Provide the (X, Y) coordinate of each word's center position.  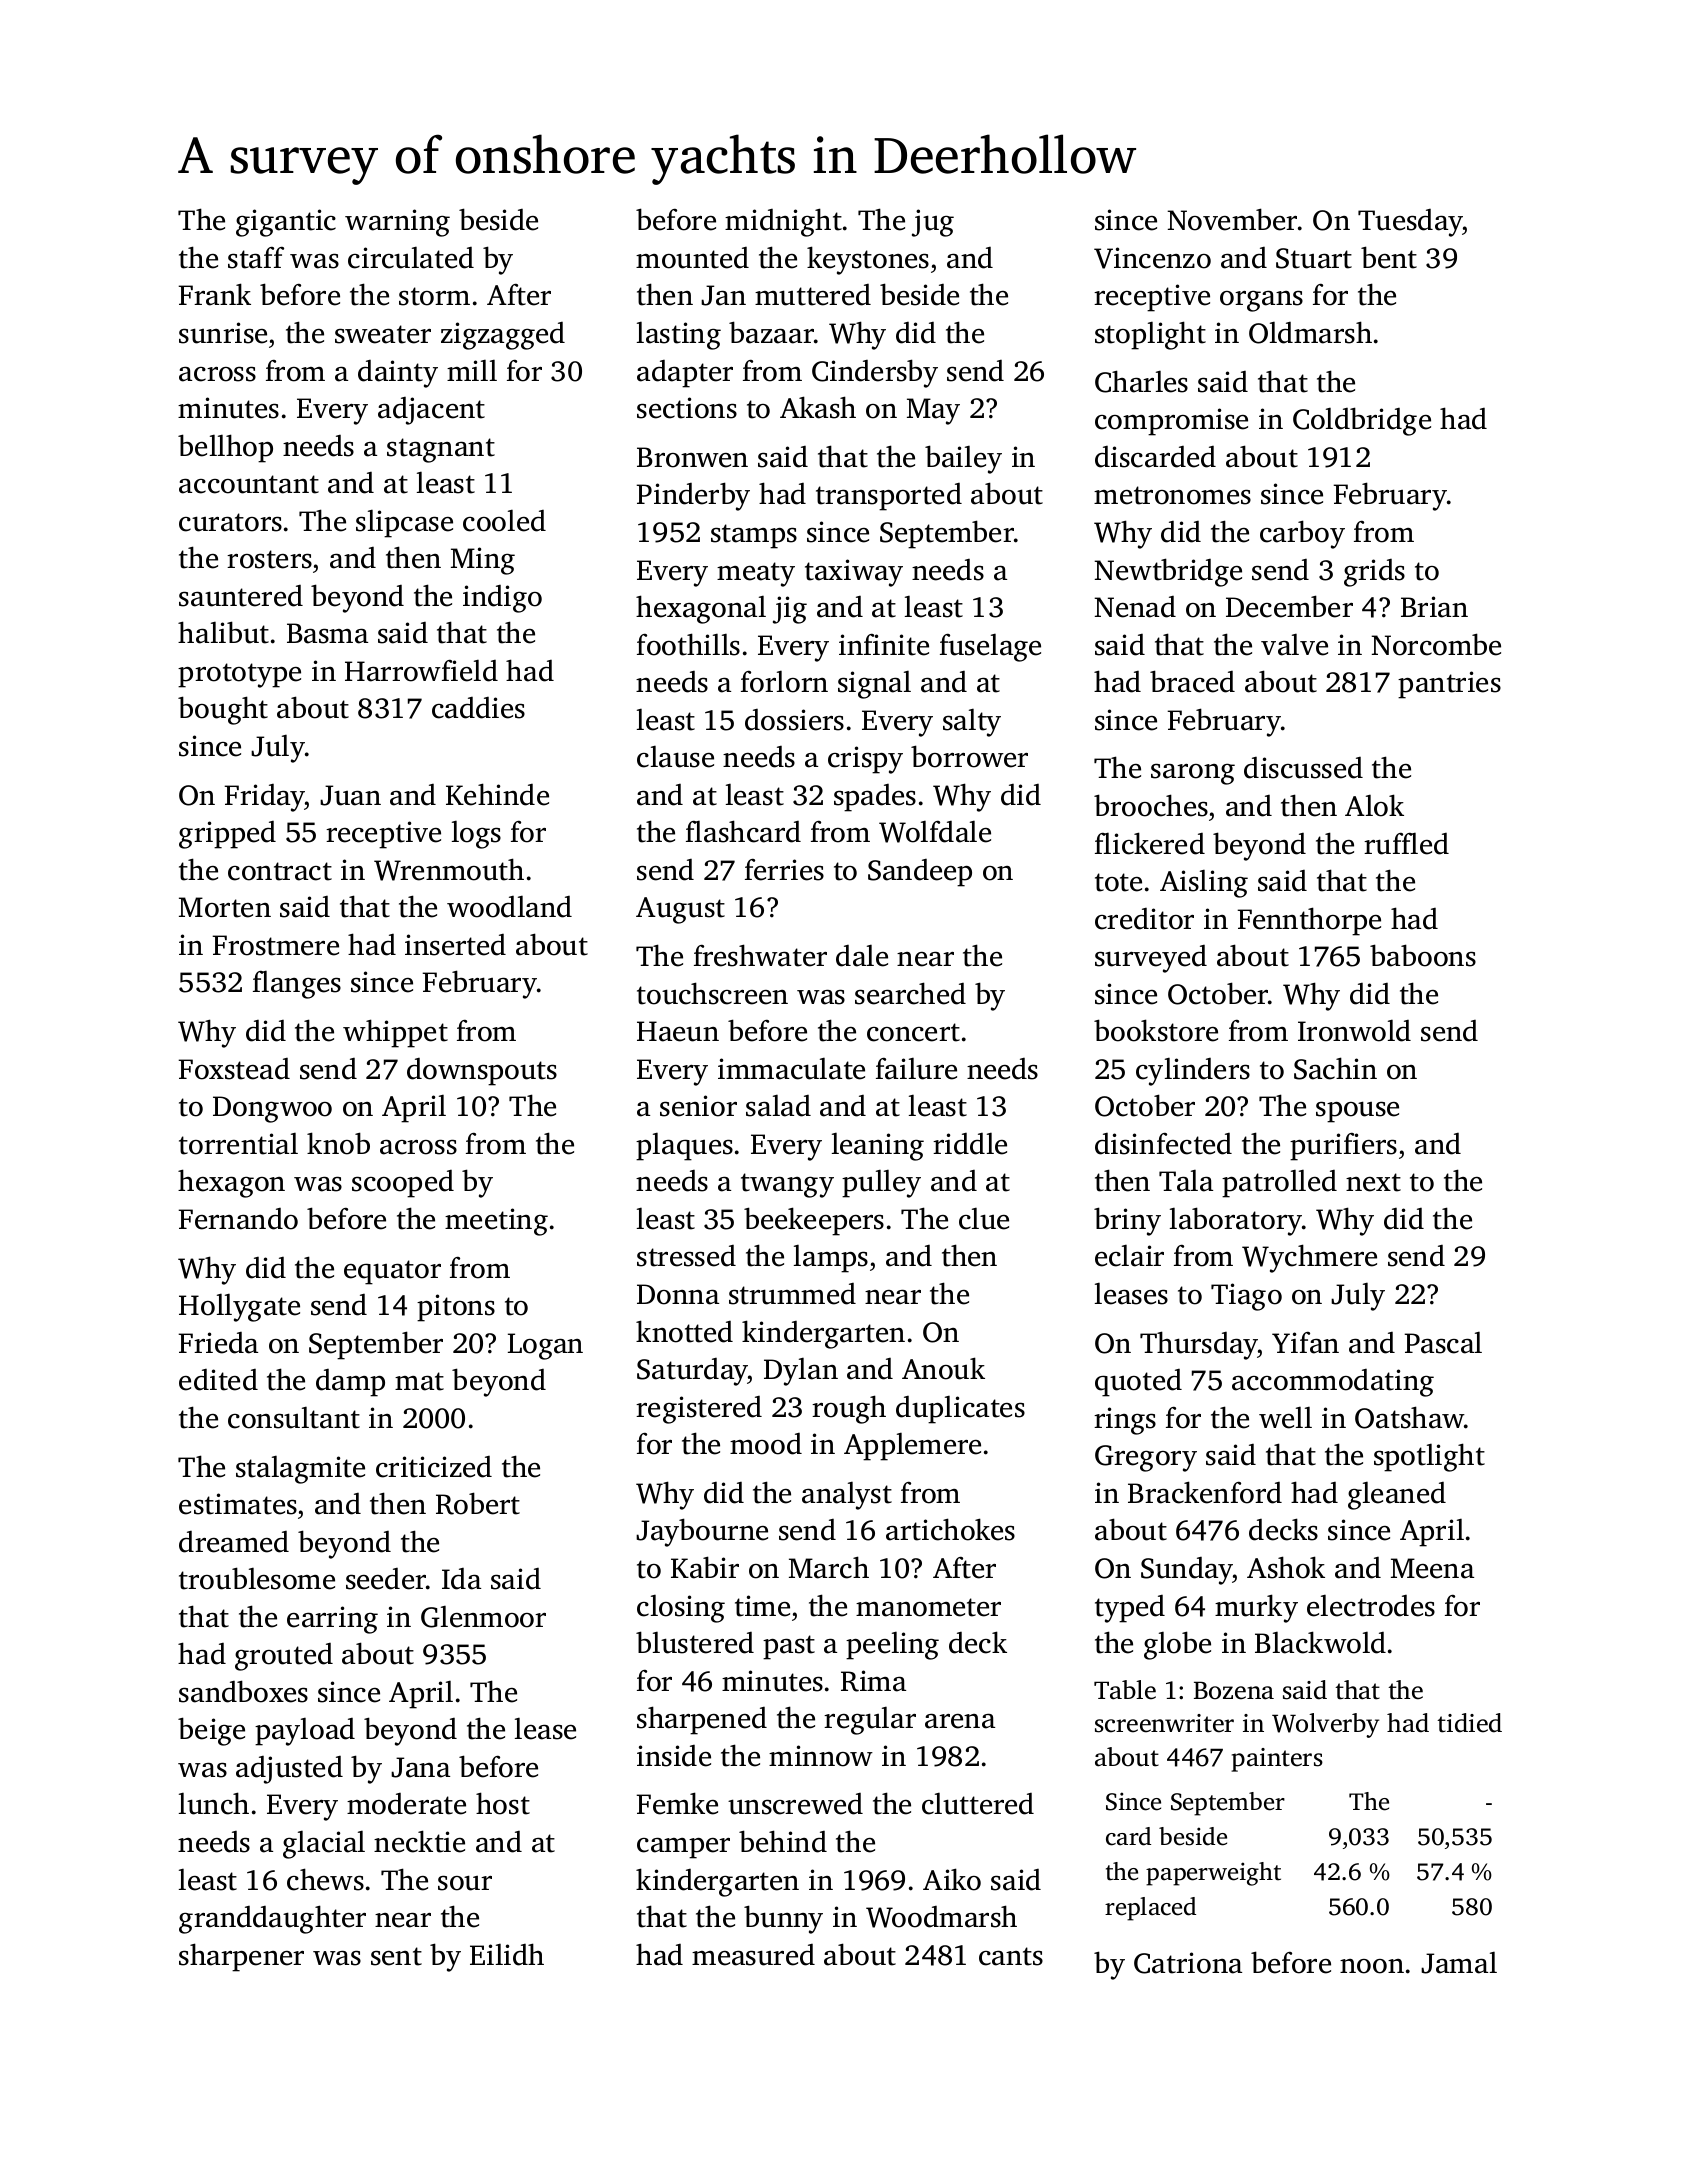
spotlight (1429, 1457)
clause (675, 756)
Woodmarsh (941, 1916)
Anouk (943, 1368)
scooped (403, 1184)
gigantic (286, 223)
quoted (1138, 1383)
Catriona (1188, 1963)
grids (1374, 573)
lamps (831, 1258)
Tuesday (1410, 223)
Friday (265, 798)
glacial (324, 1844)
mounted (692, 258)
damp (350, 1383)
